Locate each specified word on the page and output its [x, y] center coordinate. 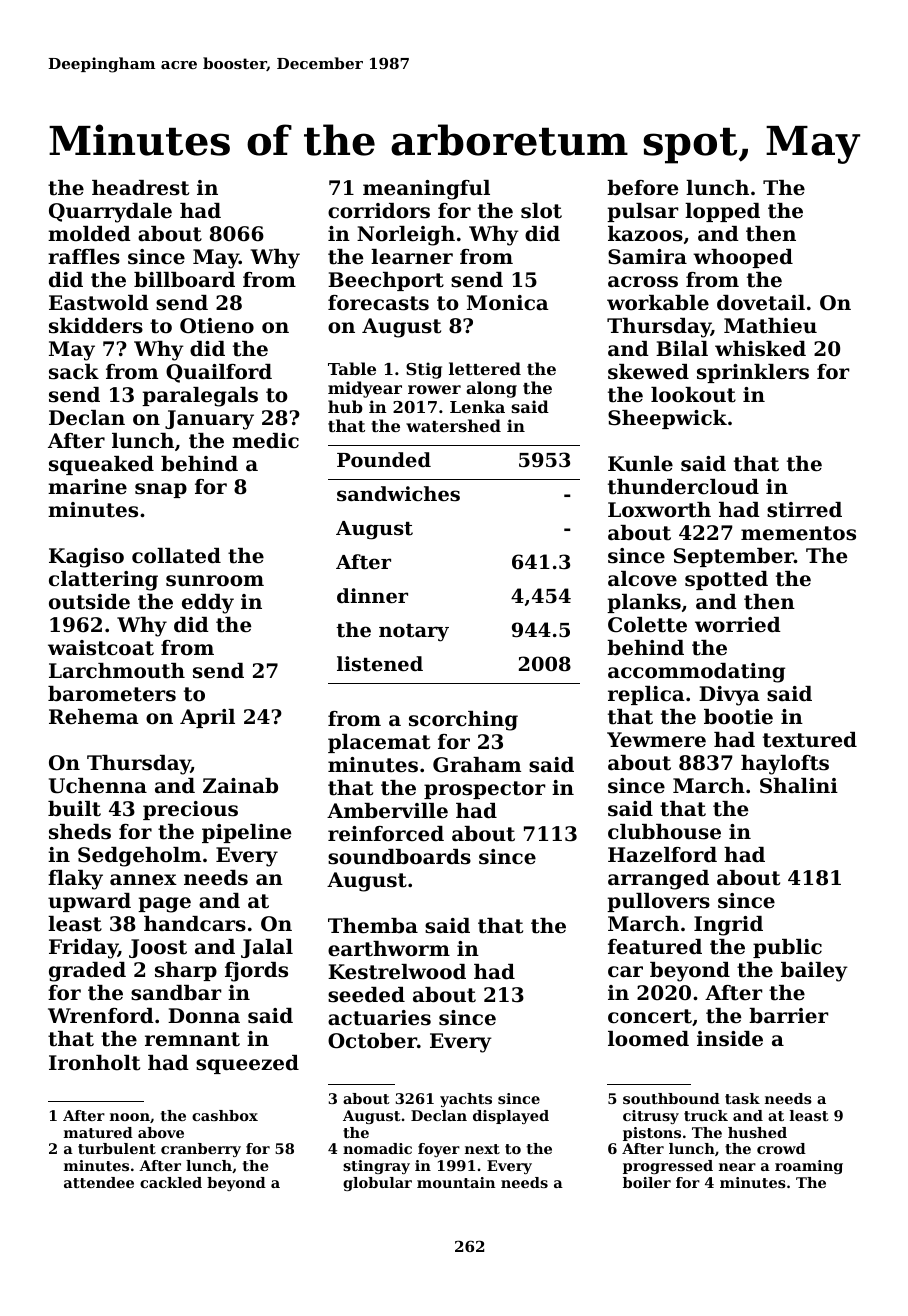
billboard [184, 280]
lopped [722, 212]
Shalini [799, 786]
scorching [463, 721]
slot [541, 211]
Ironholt [94, 1063]
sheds [80, 832]
